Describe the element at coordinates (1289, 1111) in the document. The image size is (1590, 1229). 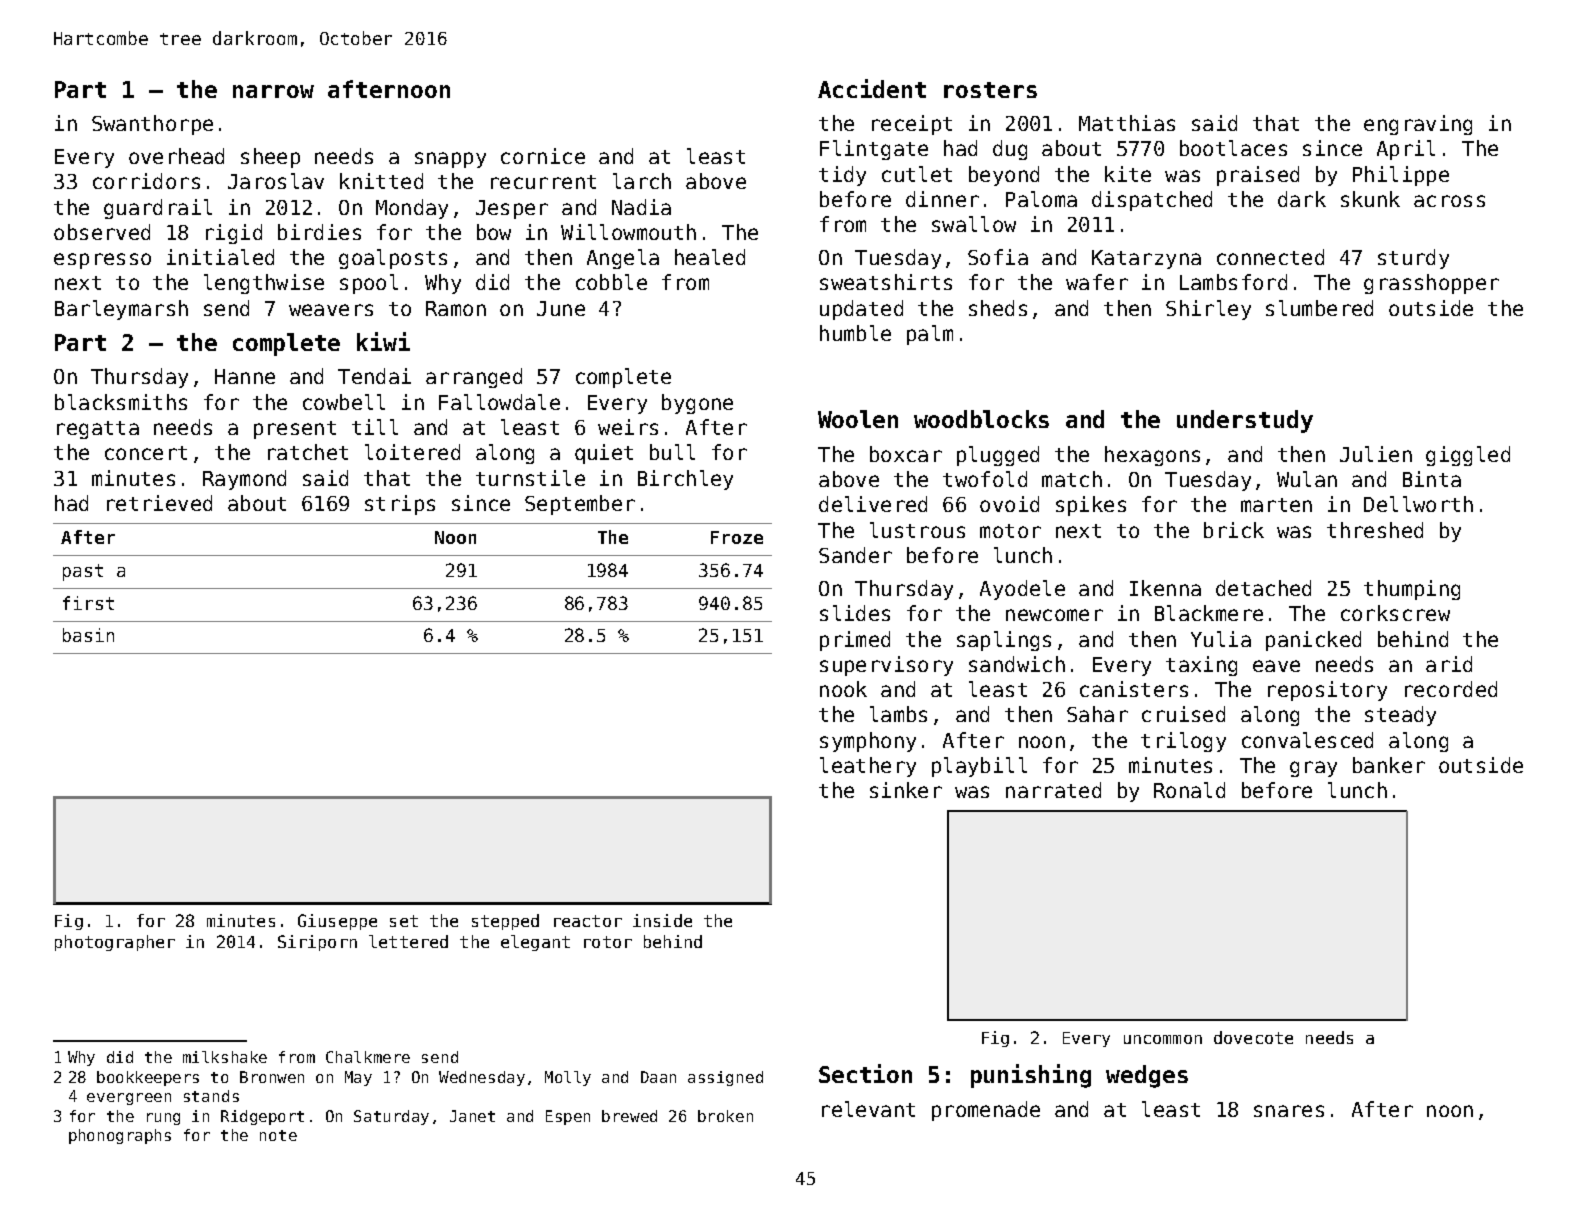
I see `snares` at that location.
